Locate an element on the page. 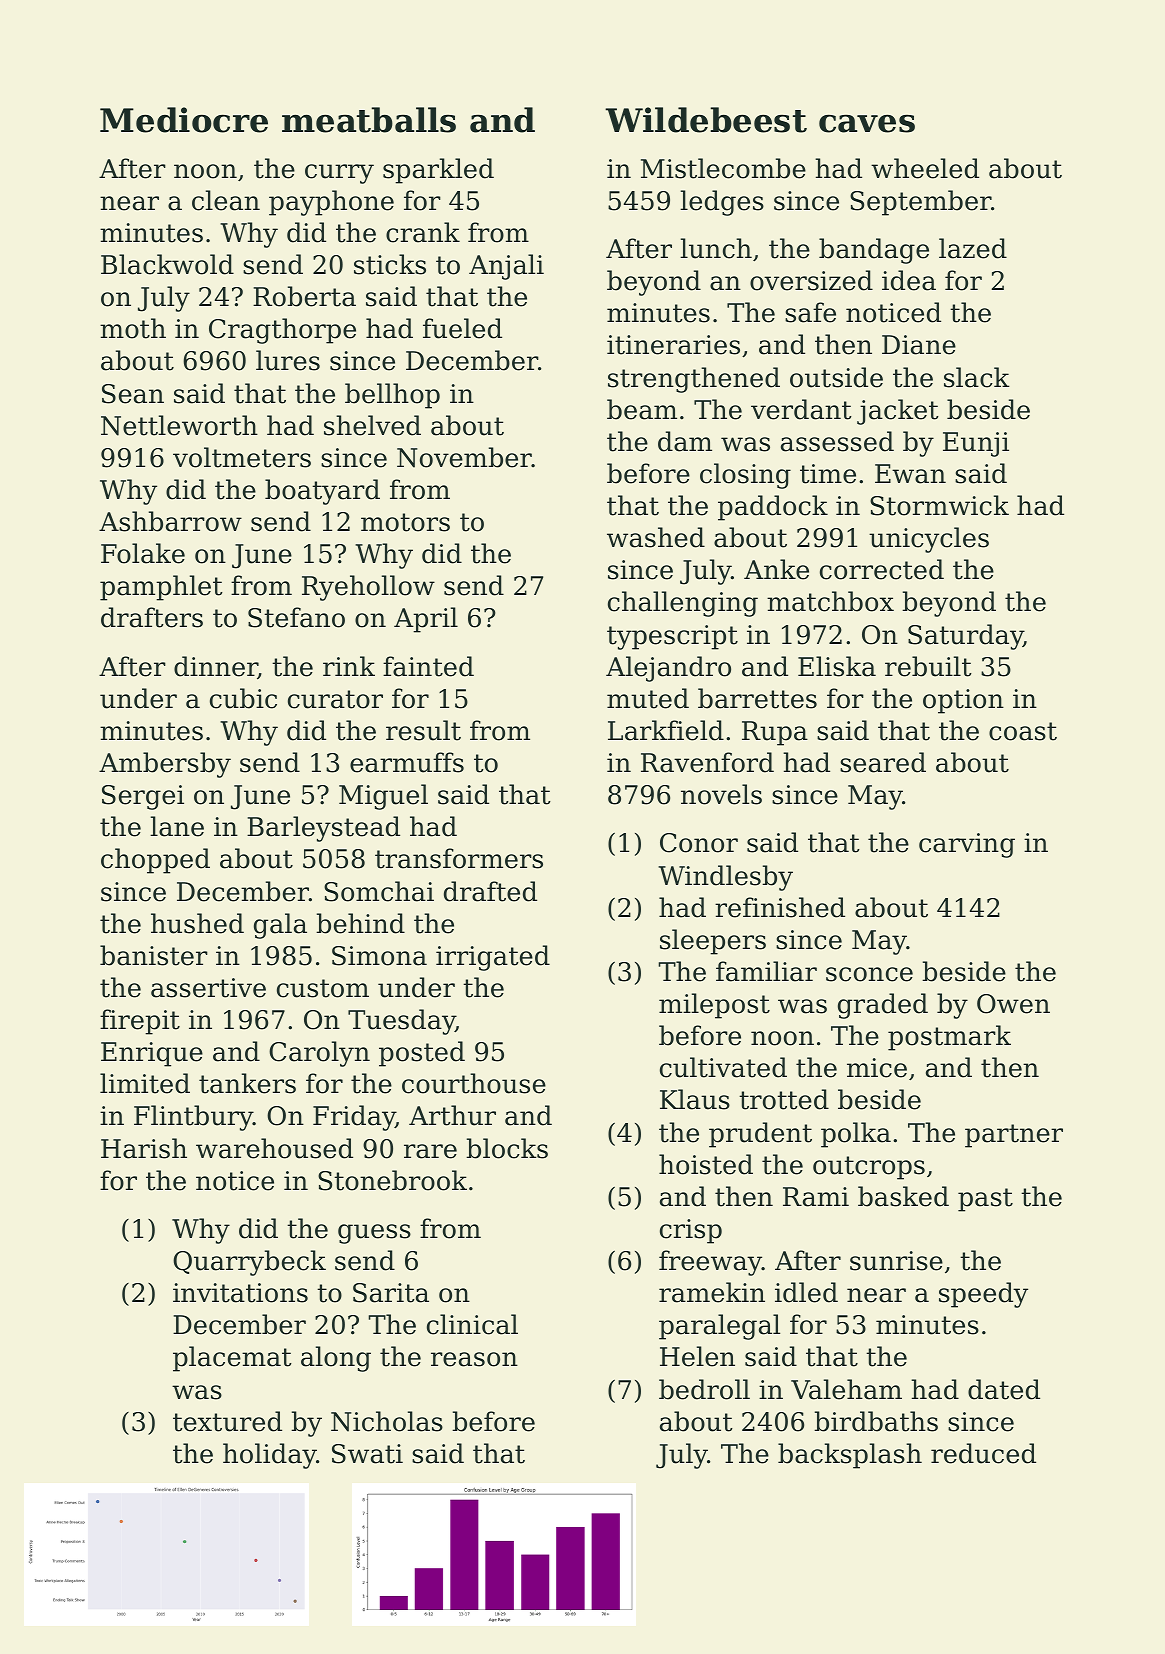 The width and height of the page is (1165, 1654). meatballs is located at coordinates (369, 120).
